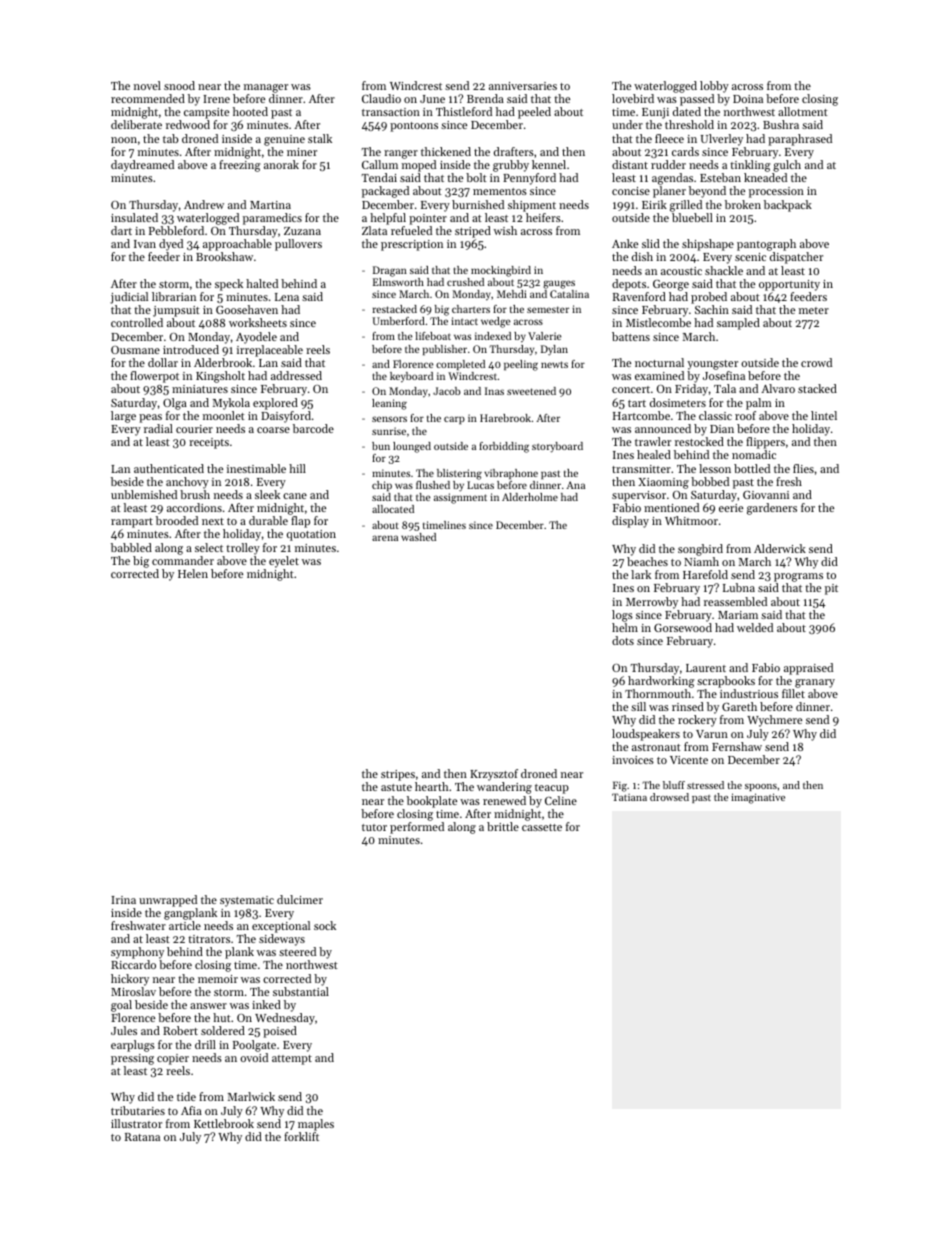 This screenshot has height=1233, width=952. Describe the element at coordinates (124, 1030) in the screenshot. I see `Jules` at that location.
